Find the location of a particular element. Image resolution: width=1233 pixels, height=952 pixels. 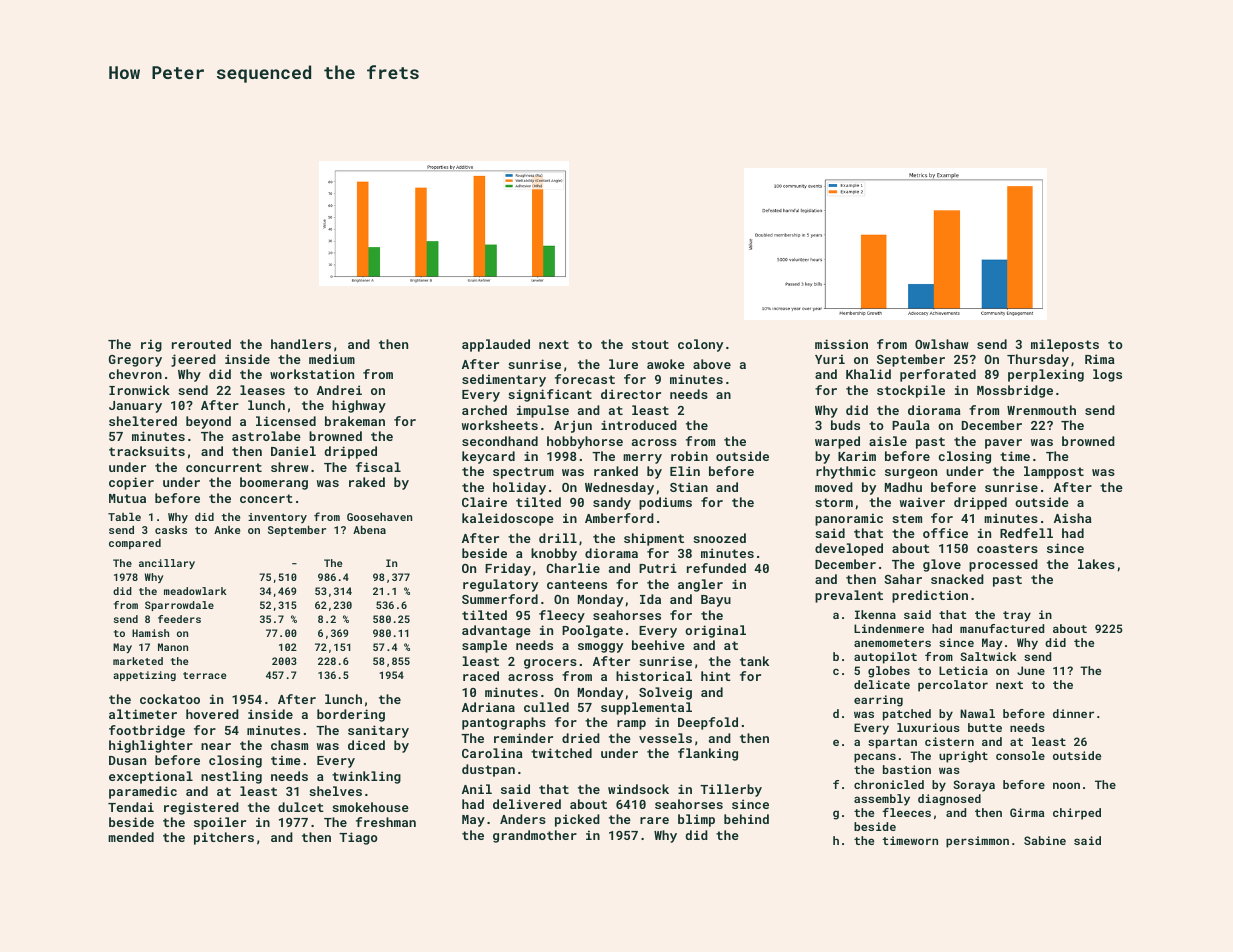

moved is located at coordinates (834, 487).
